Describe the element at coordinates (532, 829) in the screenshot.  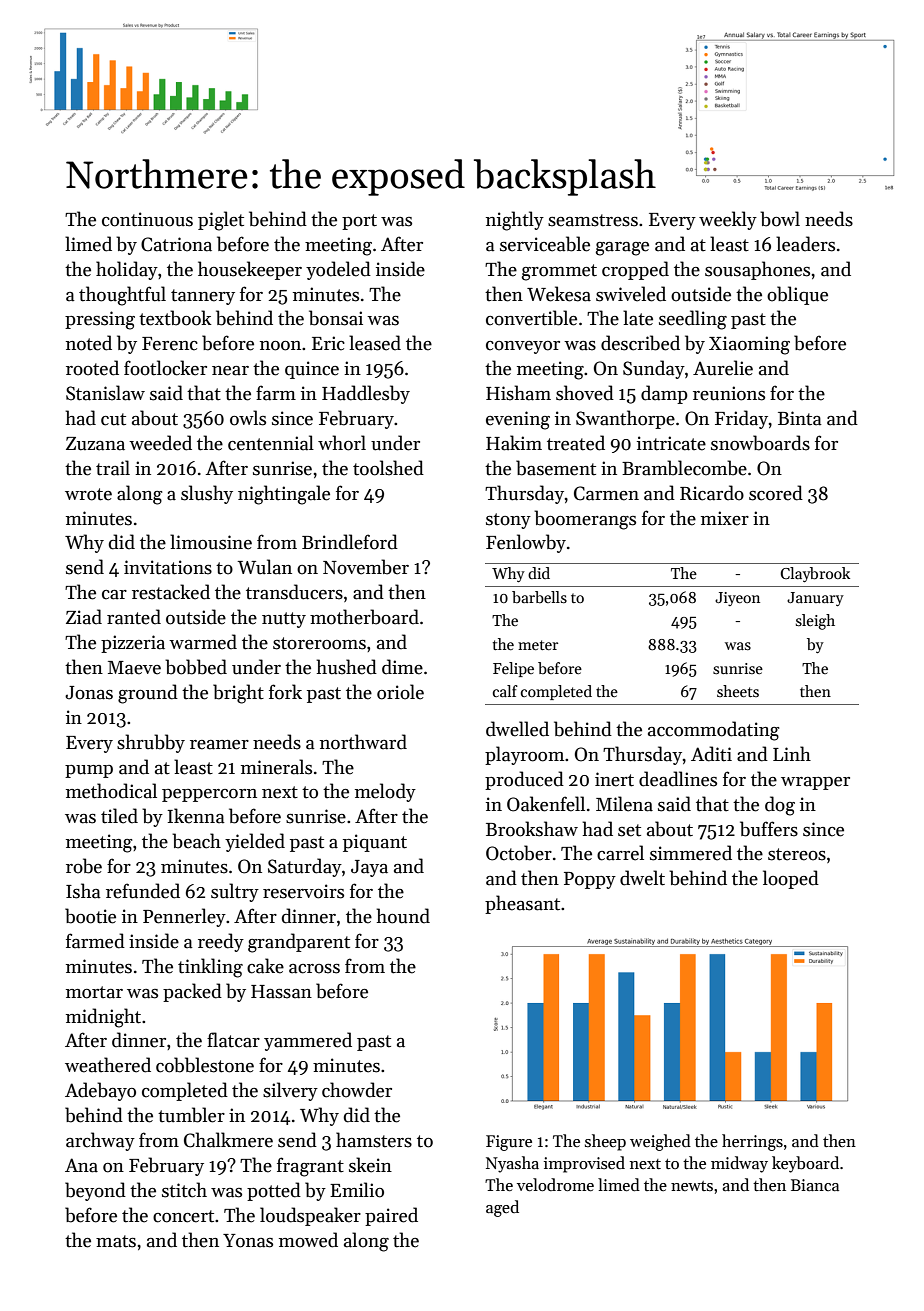
I see `Brookshaw` at that location.
